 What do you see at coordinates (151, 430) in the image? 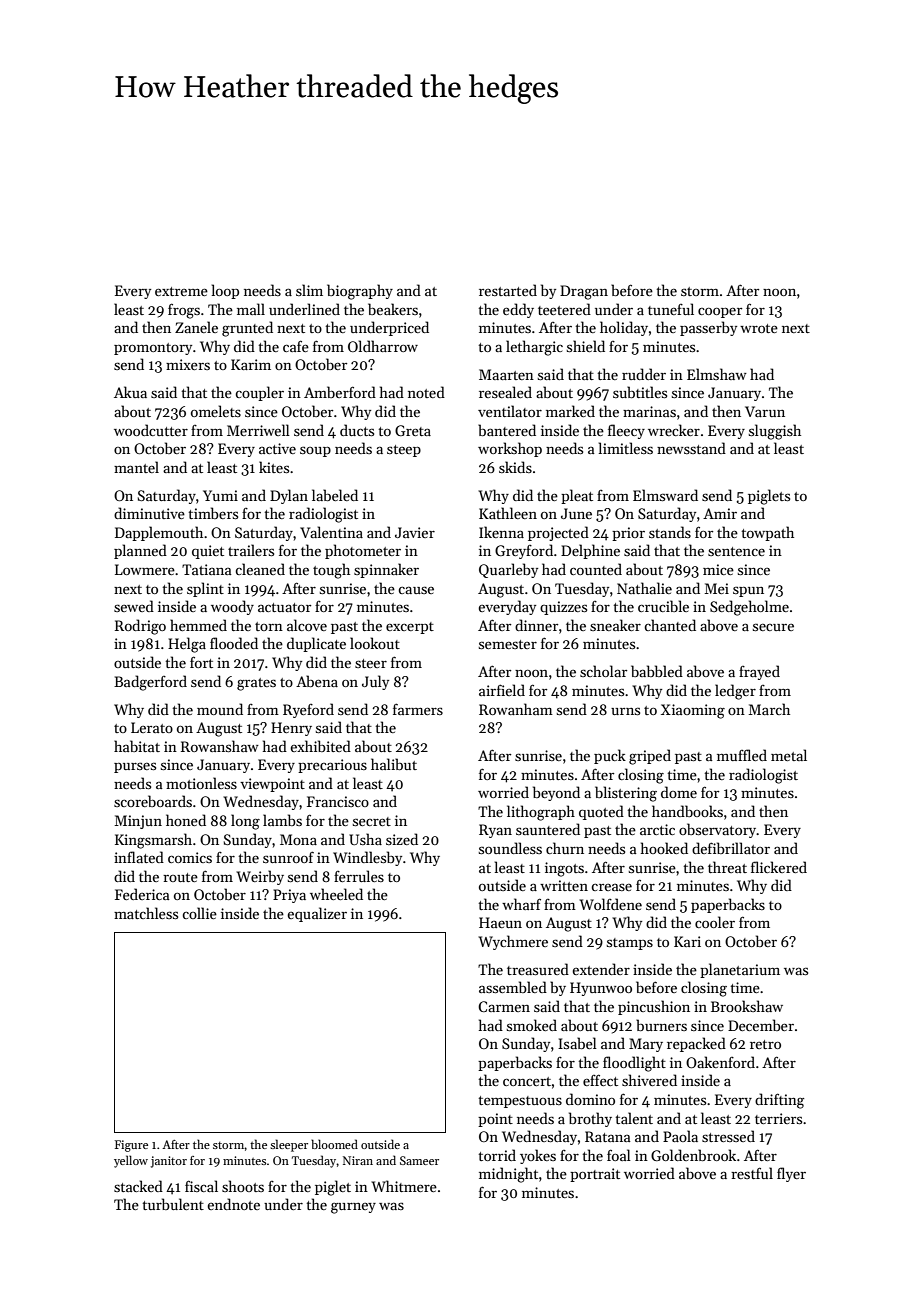
I see `woodcutter` at bounding box center [151, 430].
